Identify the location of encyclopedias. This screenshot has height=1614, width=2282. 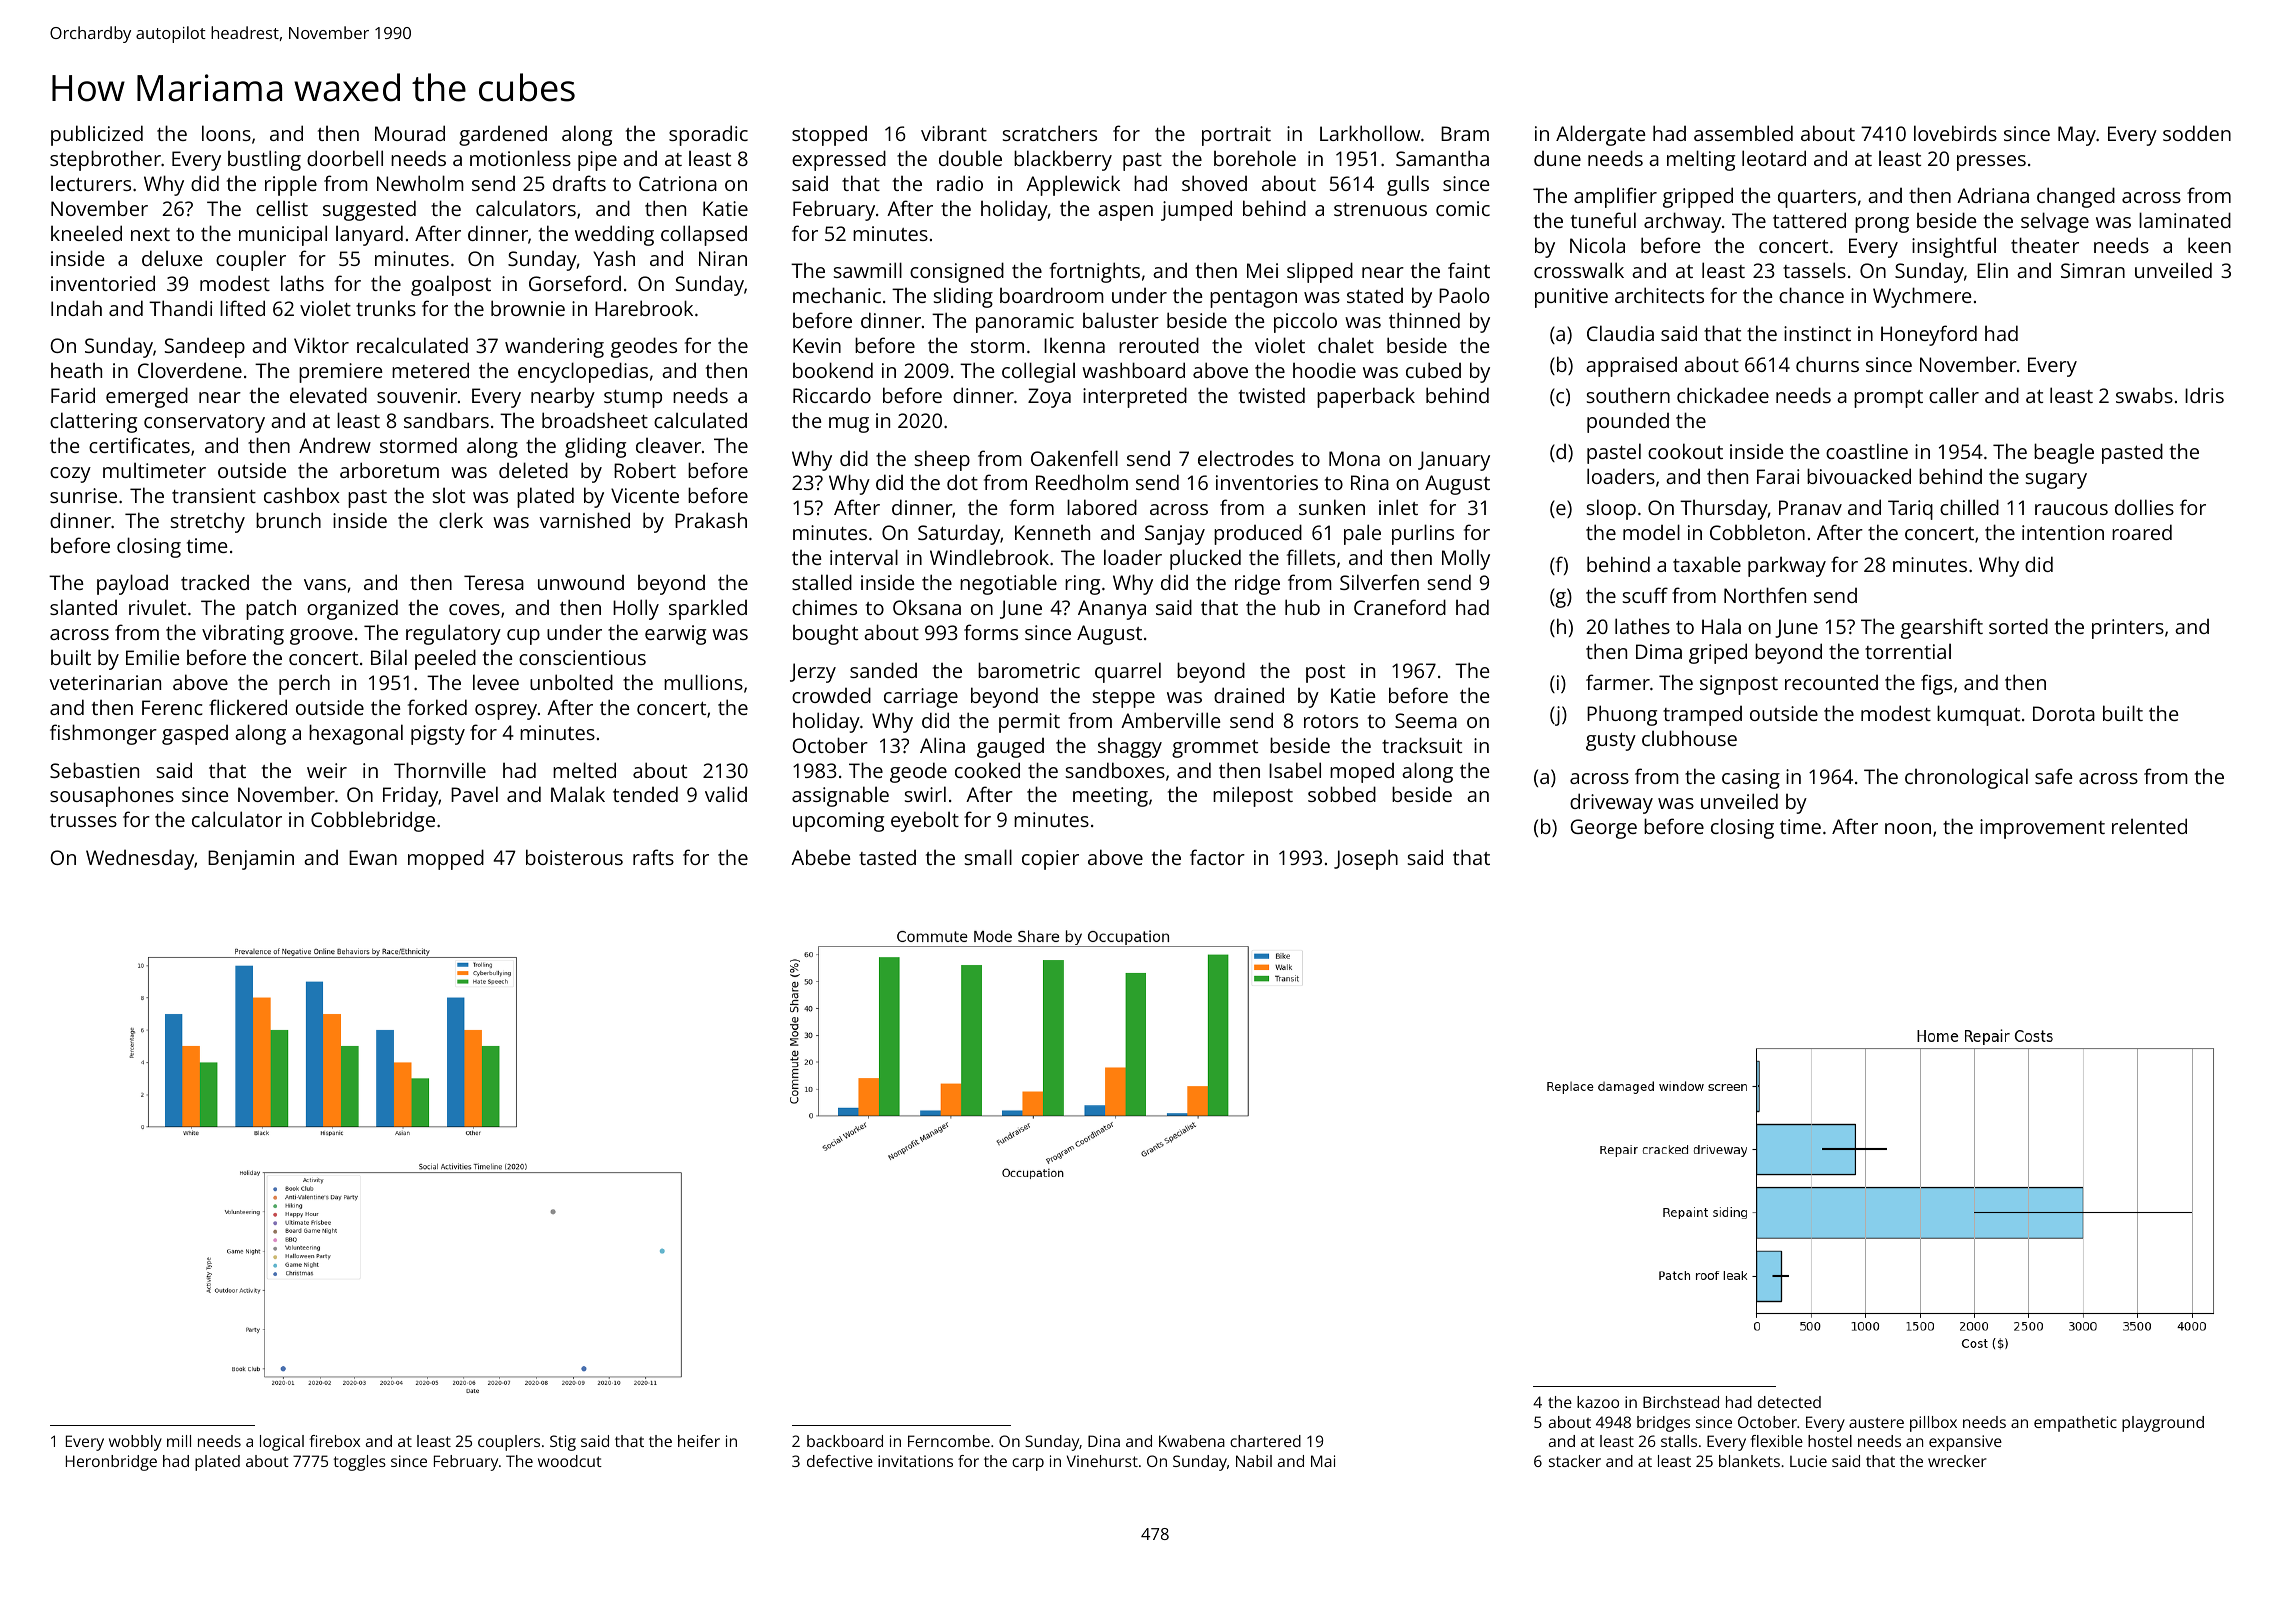
(583, 372).
